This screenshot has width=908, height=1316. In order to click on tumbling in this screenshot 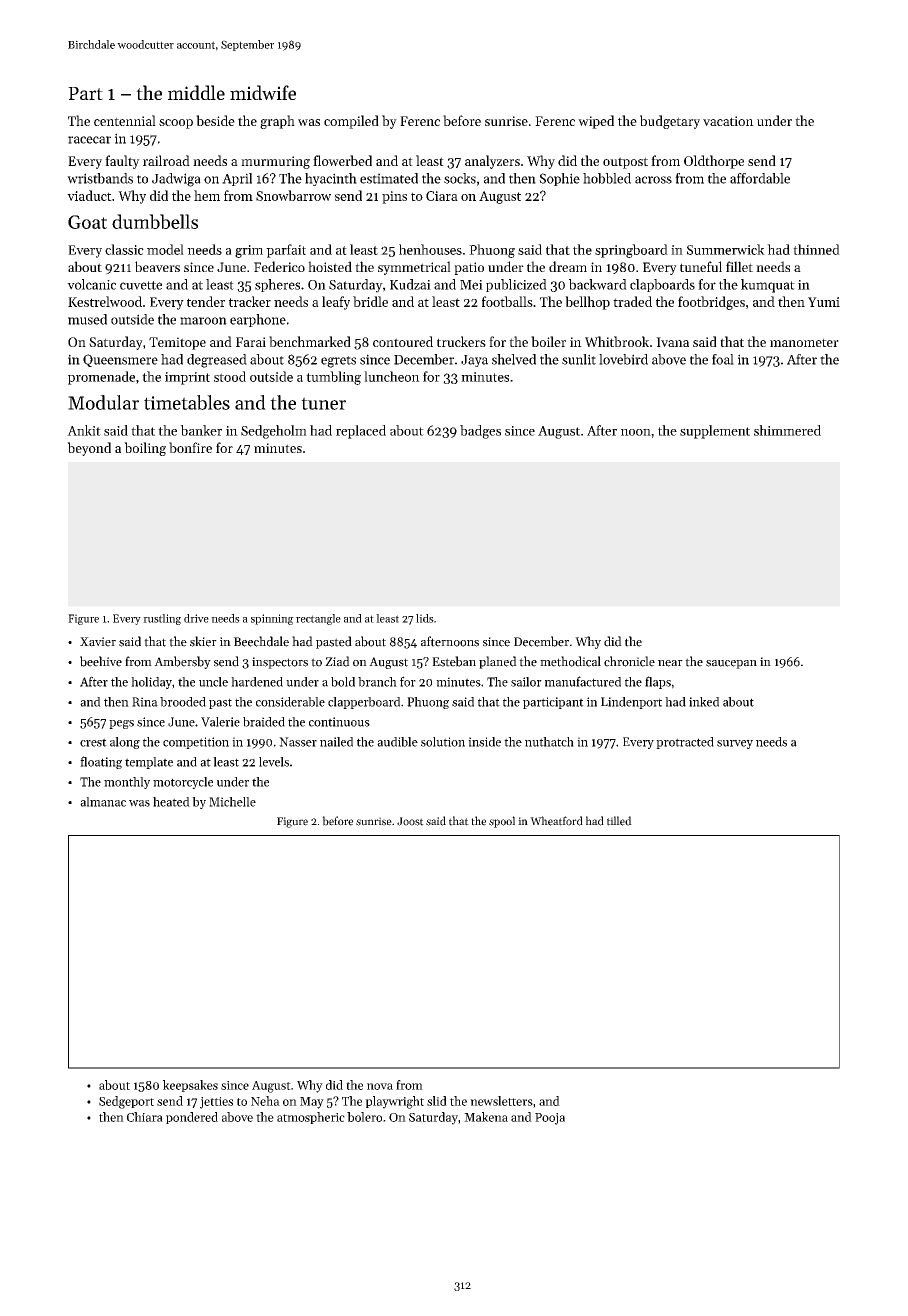, I will do `click(333, 378)`.
